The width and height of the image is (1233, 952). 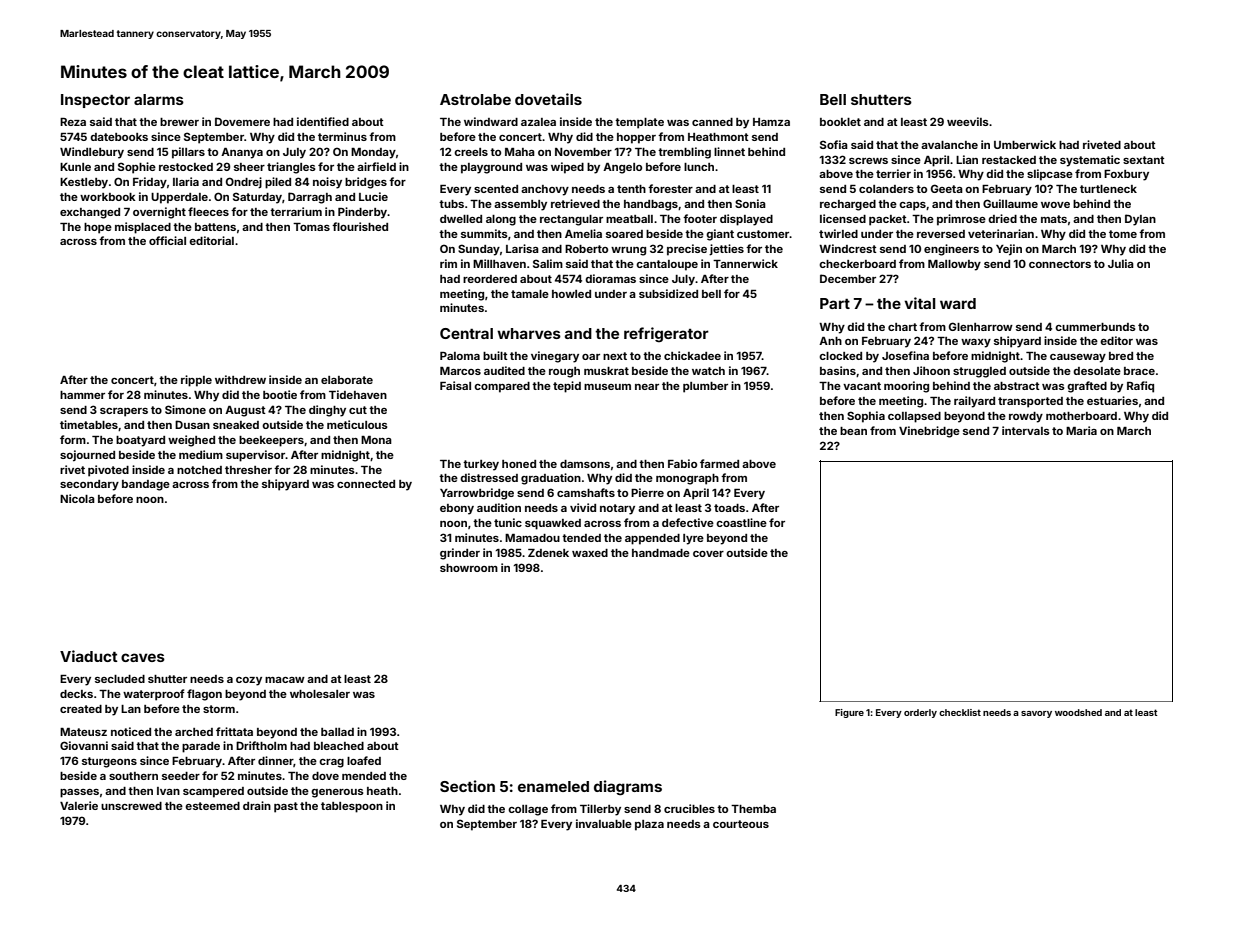 I want to click on elaborate, so click(x=347, y=380).
